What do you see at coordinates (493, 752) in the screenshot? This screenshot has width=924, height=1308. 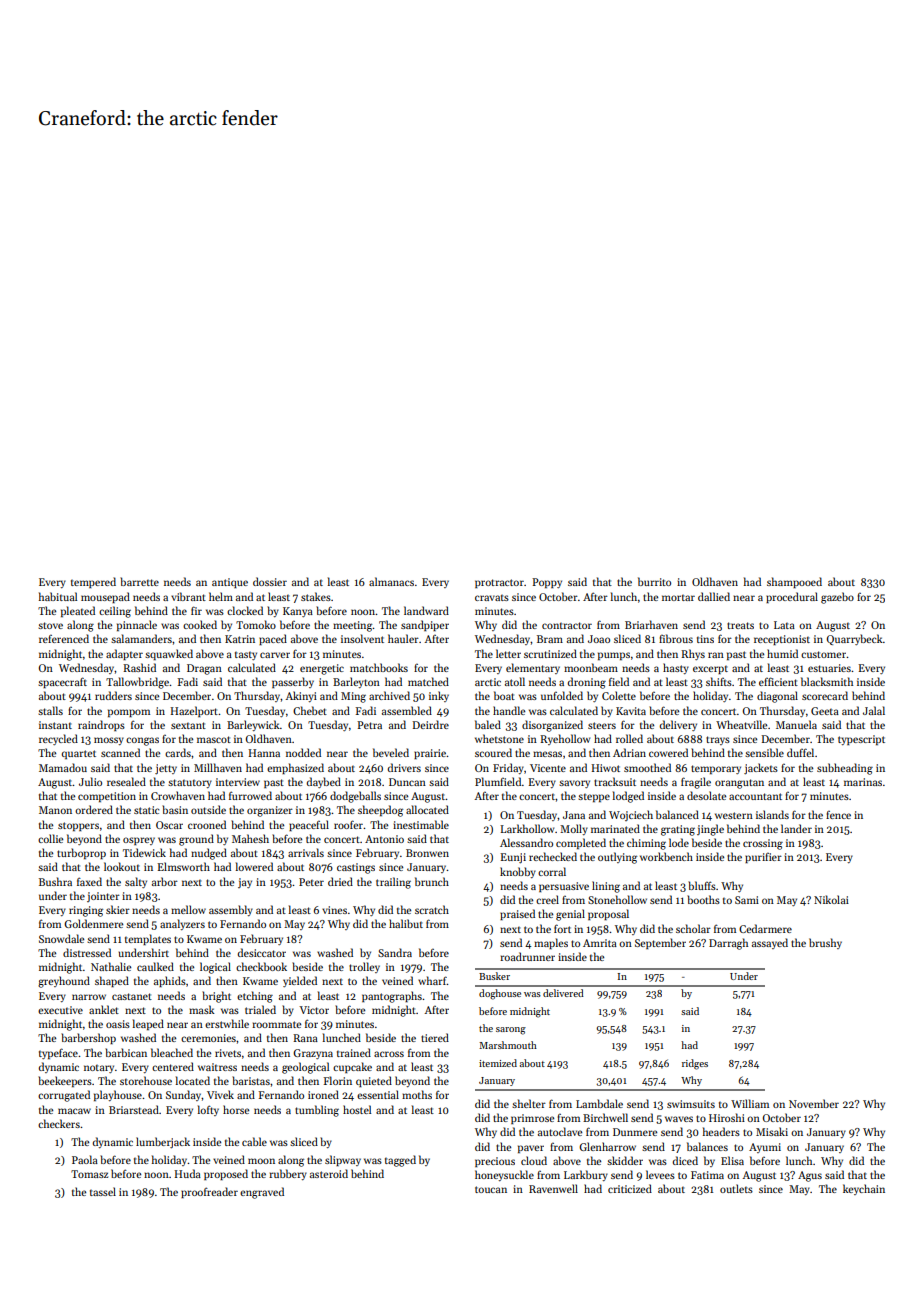 I see `scoured` at bounding box center [493, 752].
